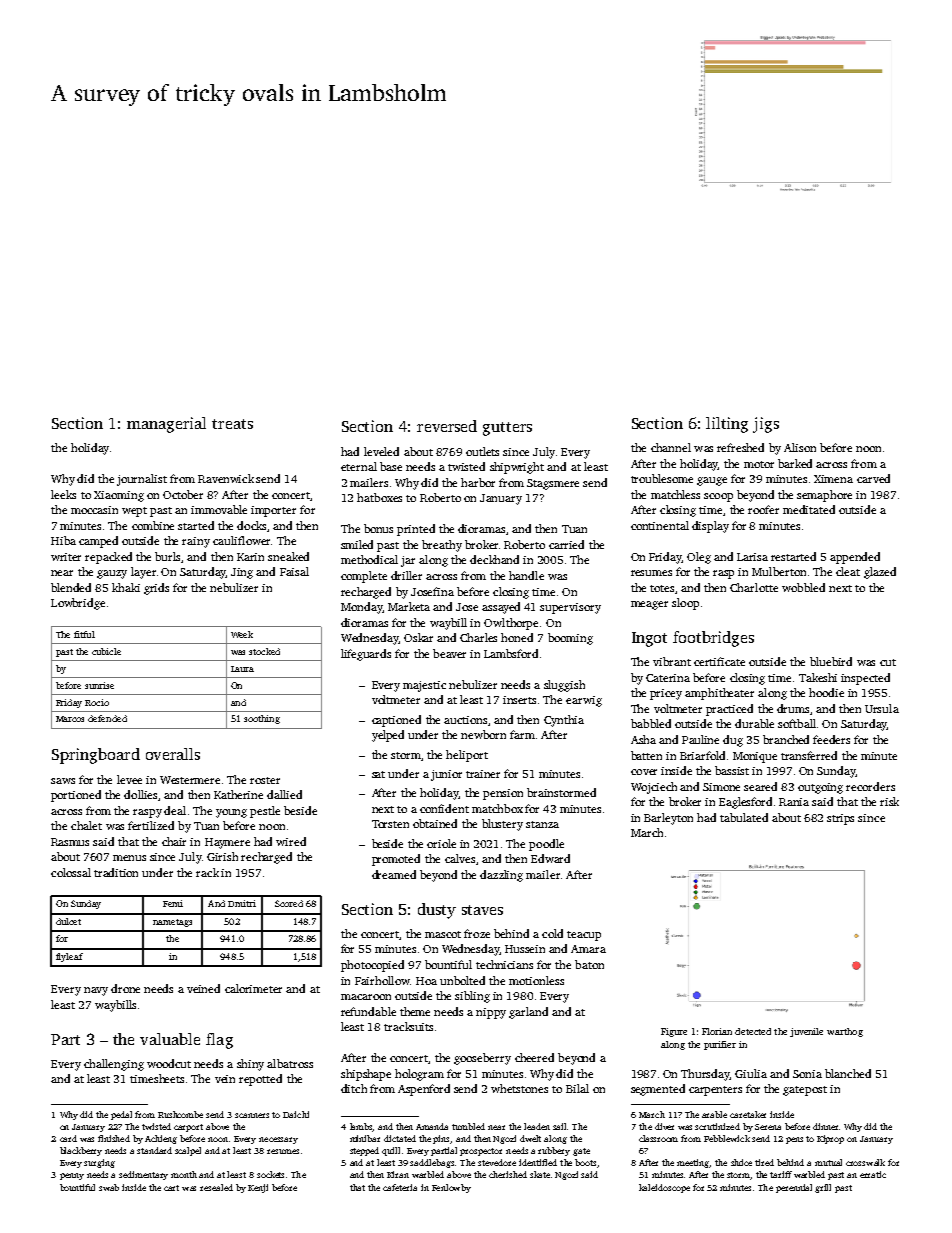 This document has width=952, height=1233. Describe the element at coordinates (507, 429) in the document. I see `gutters` at that location.
